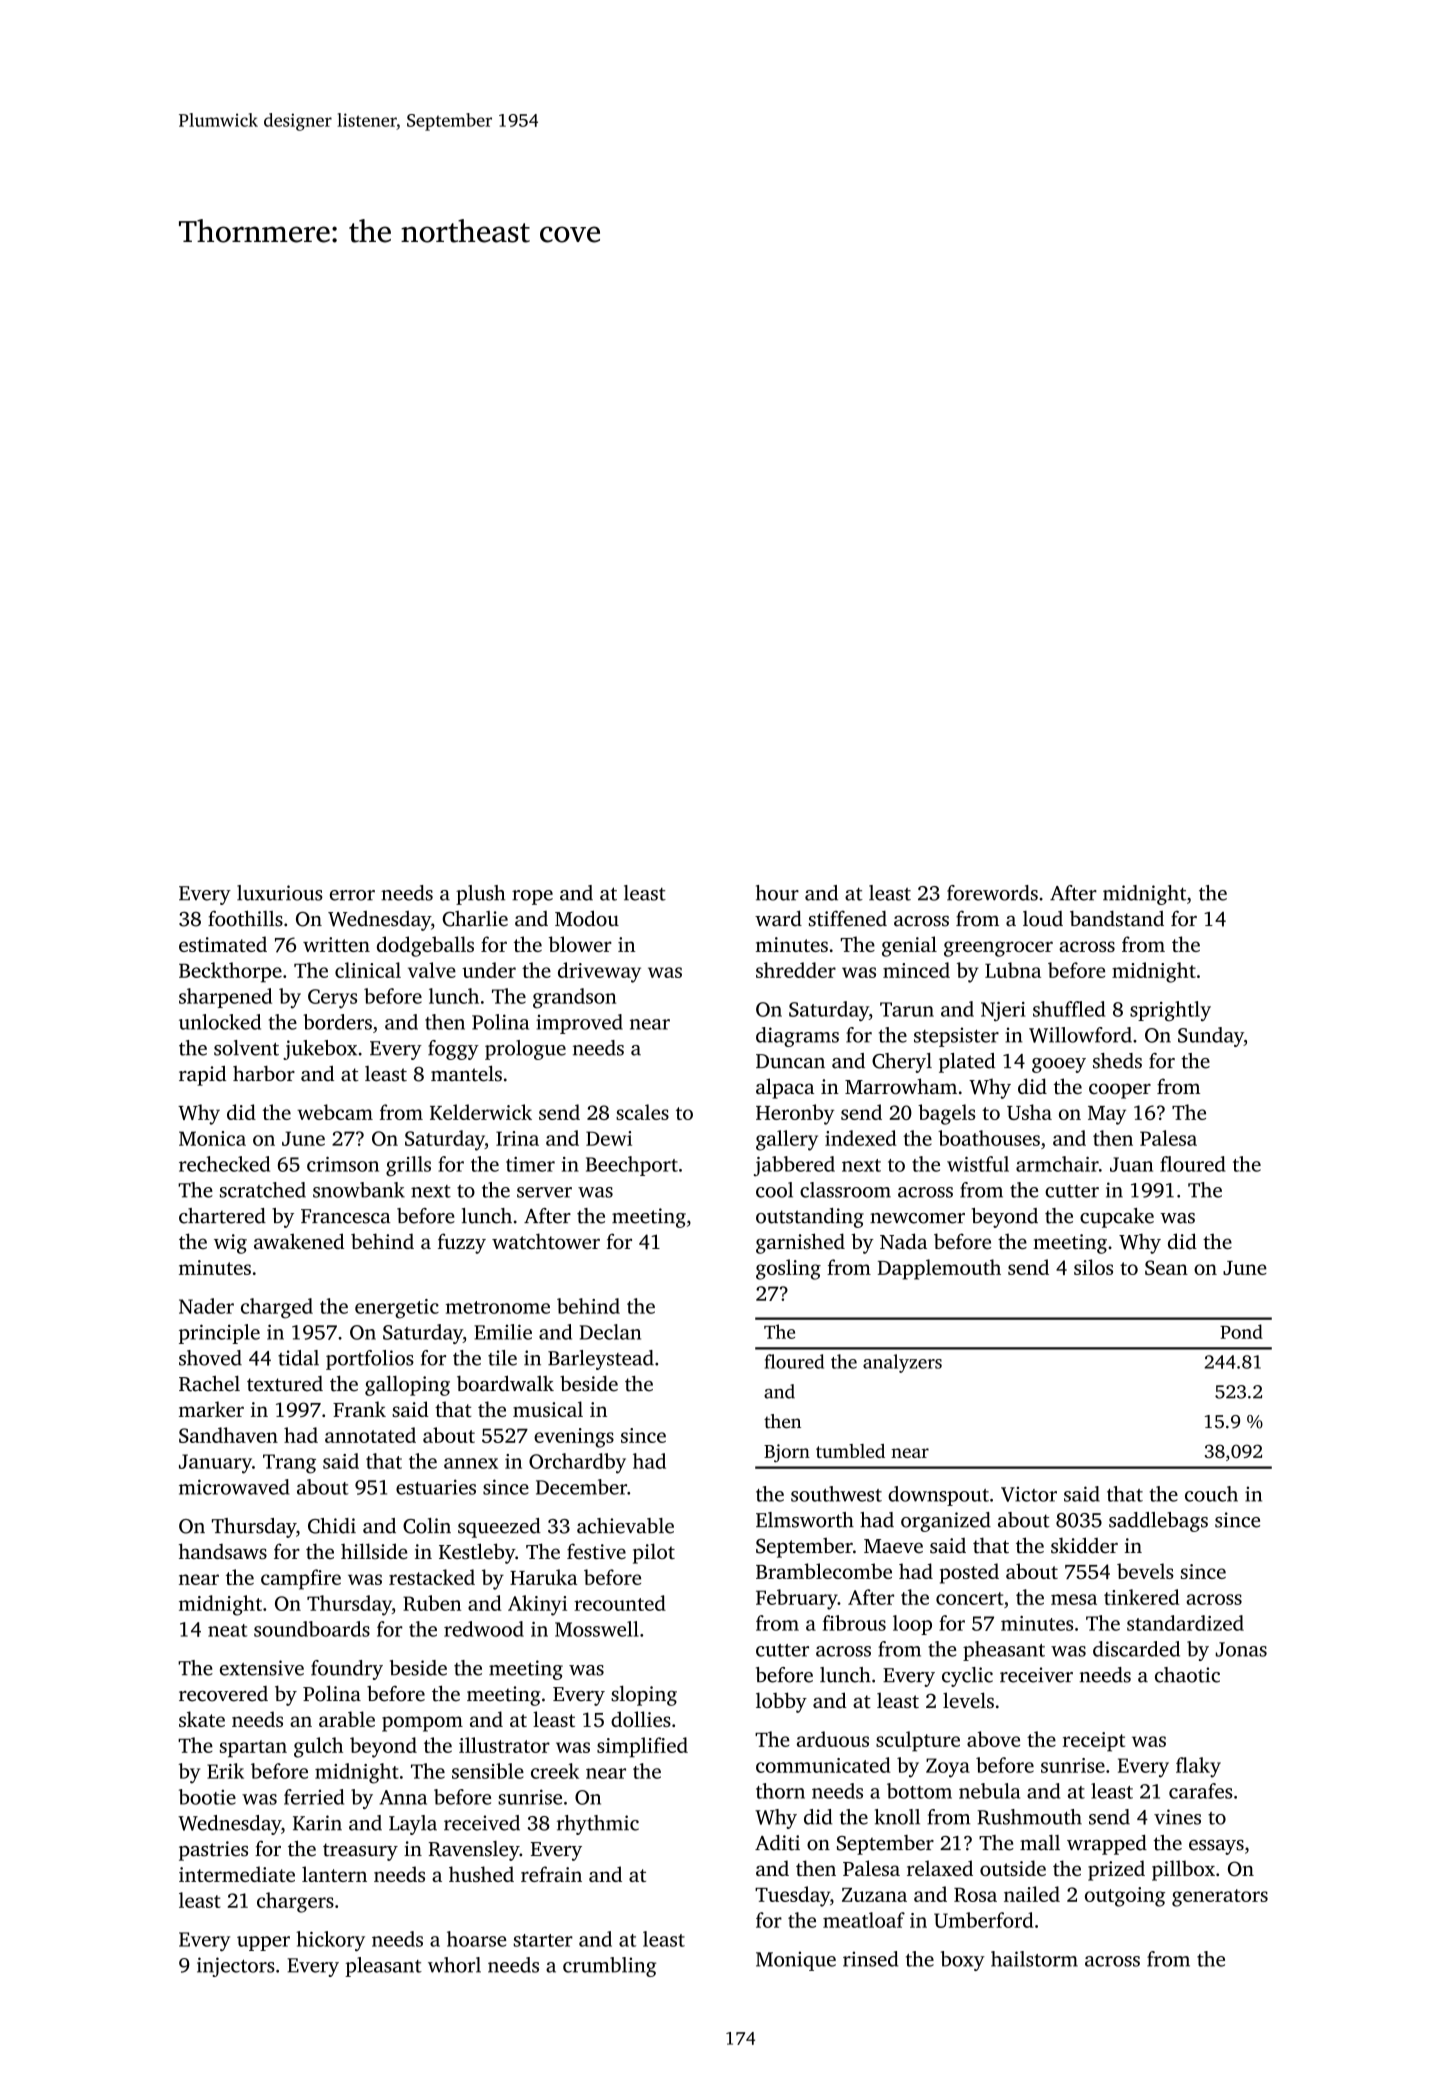 This image has height=2100, width=1450. I want to click on ward, so click(778, 918).
